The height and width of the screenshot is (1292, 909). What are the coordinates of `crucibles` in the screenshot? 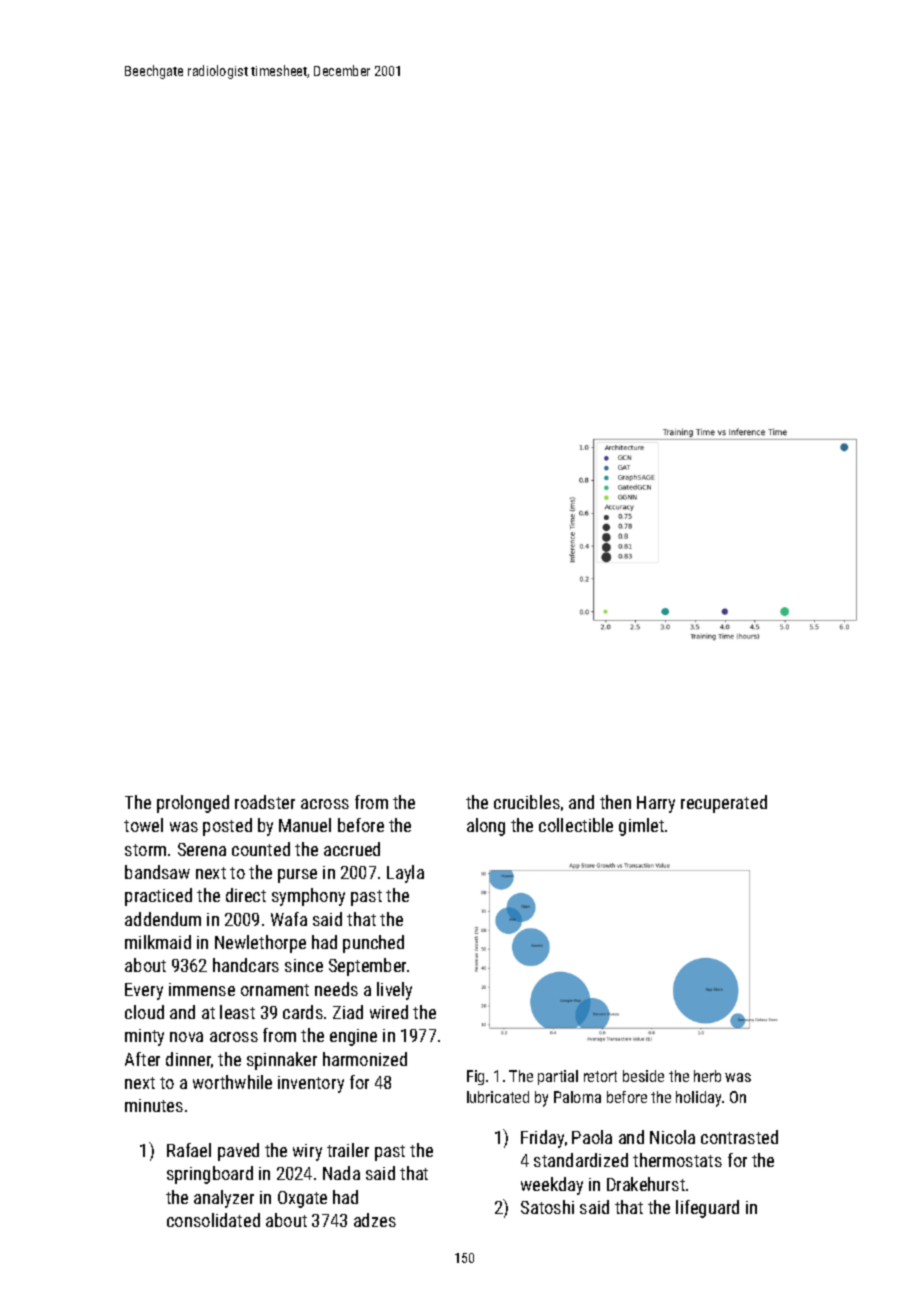 It's located at (527, 802).
